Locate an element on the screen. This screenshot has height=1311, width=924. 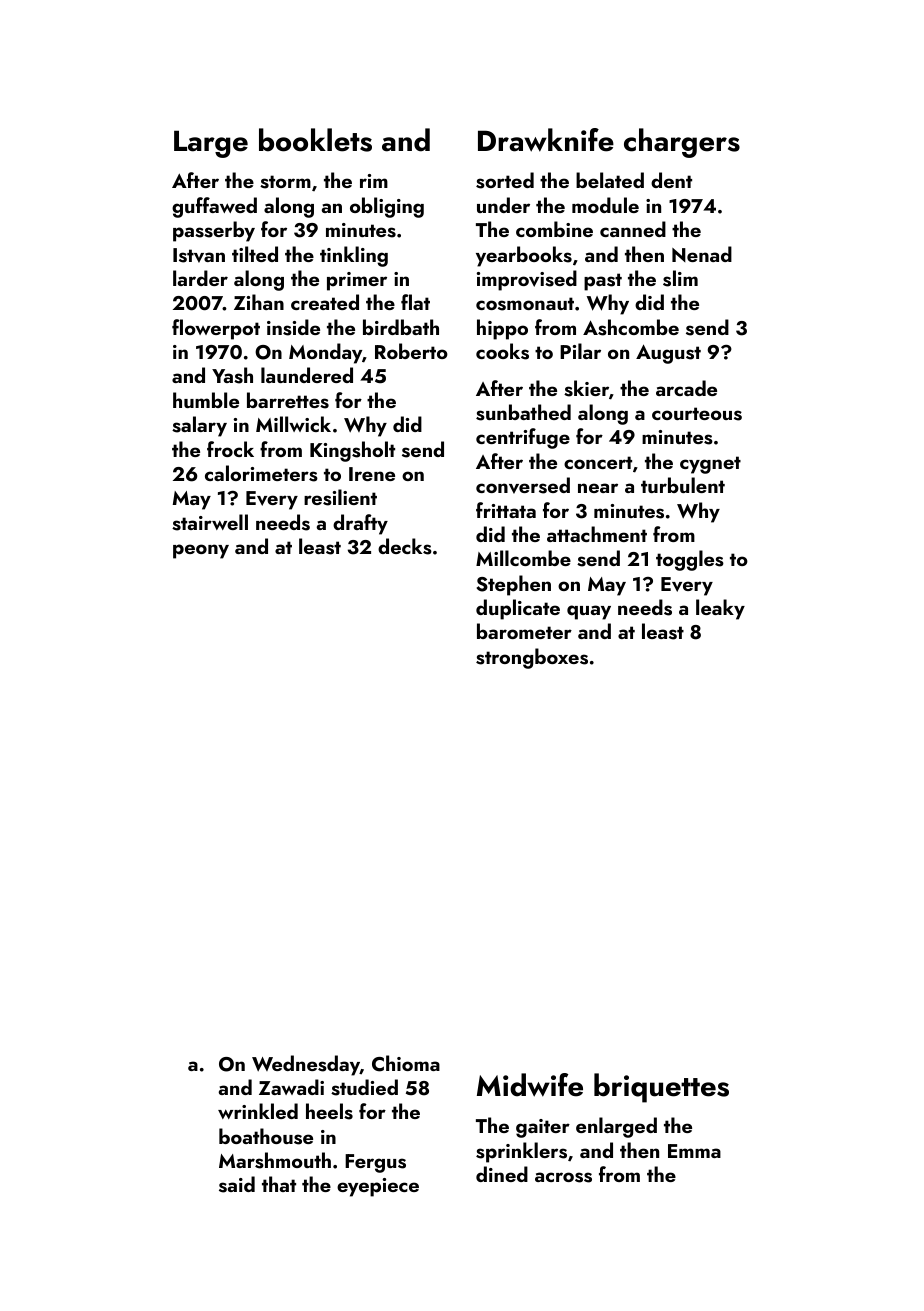
drafty is located at coordinates (360, 524).
